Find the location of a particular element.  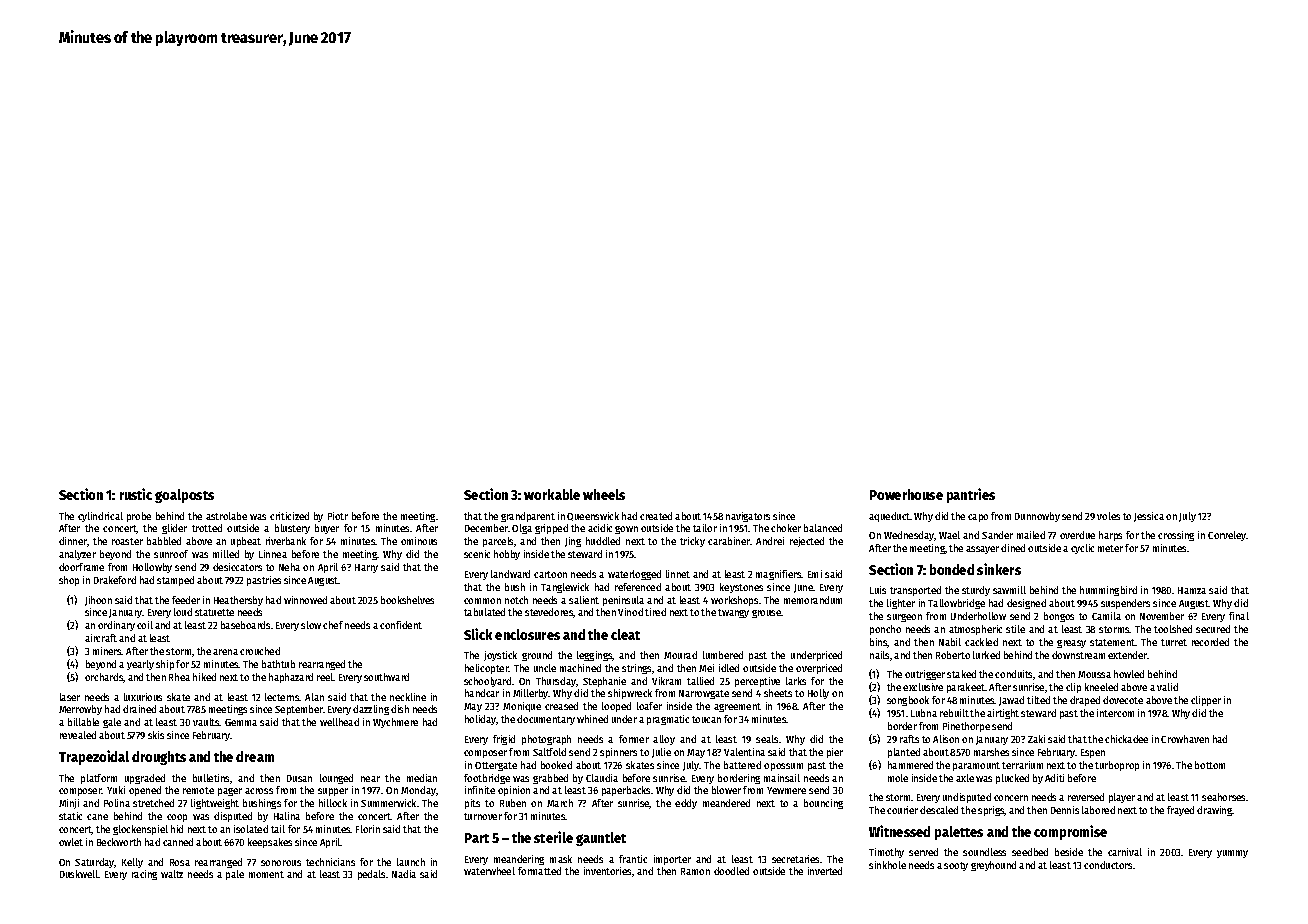

cleat is located at coordinates (625, 634).
